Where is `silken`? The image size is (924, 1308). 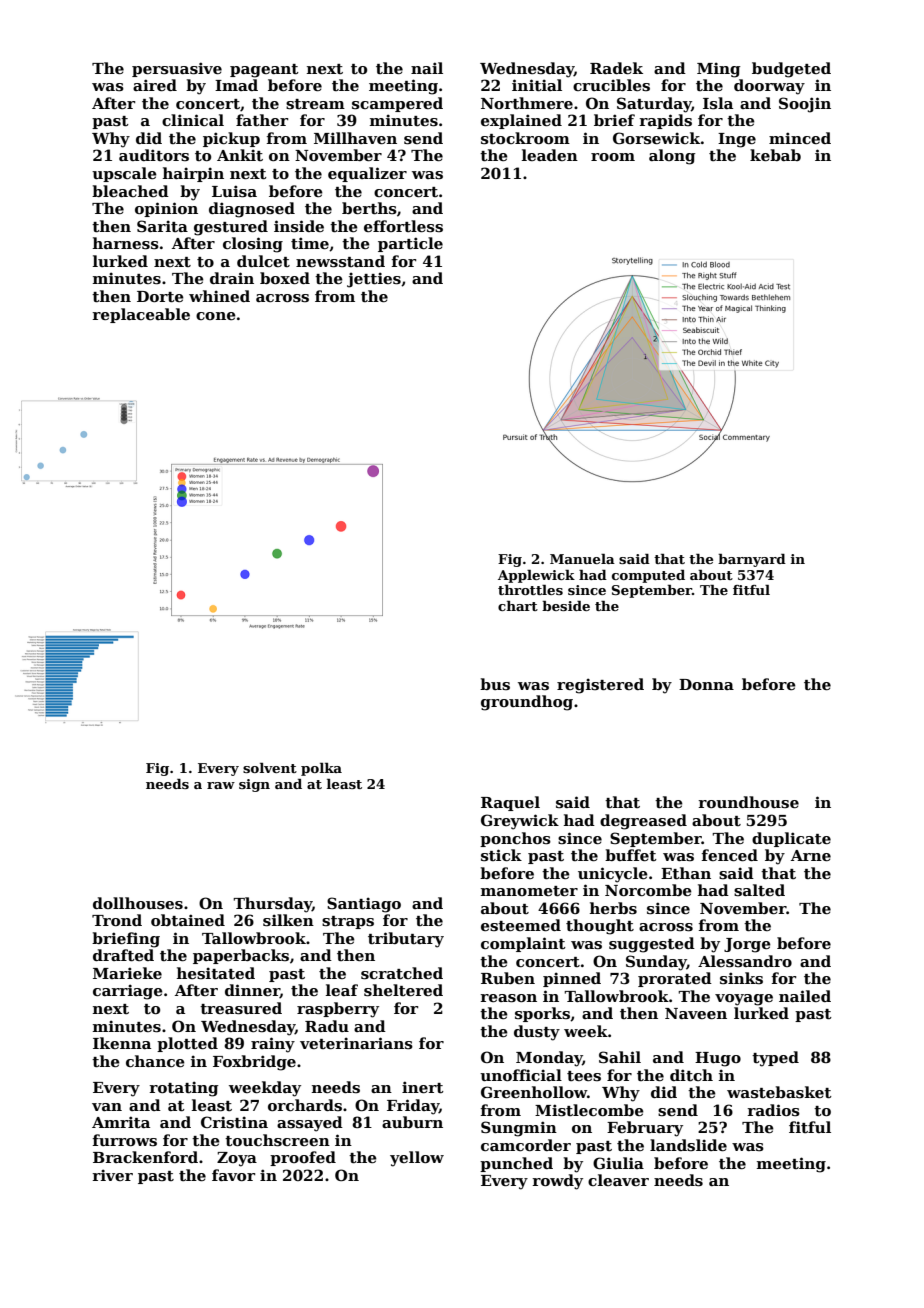 silken is located at coordinates (288, 920).
